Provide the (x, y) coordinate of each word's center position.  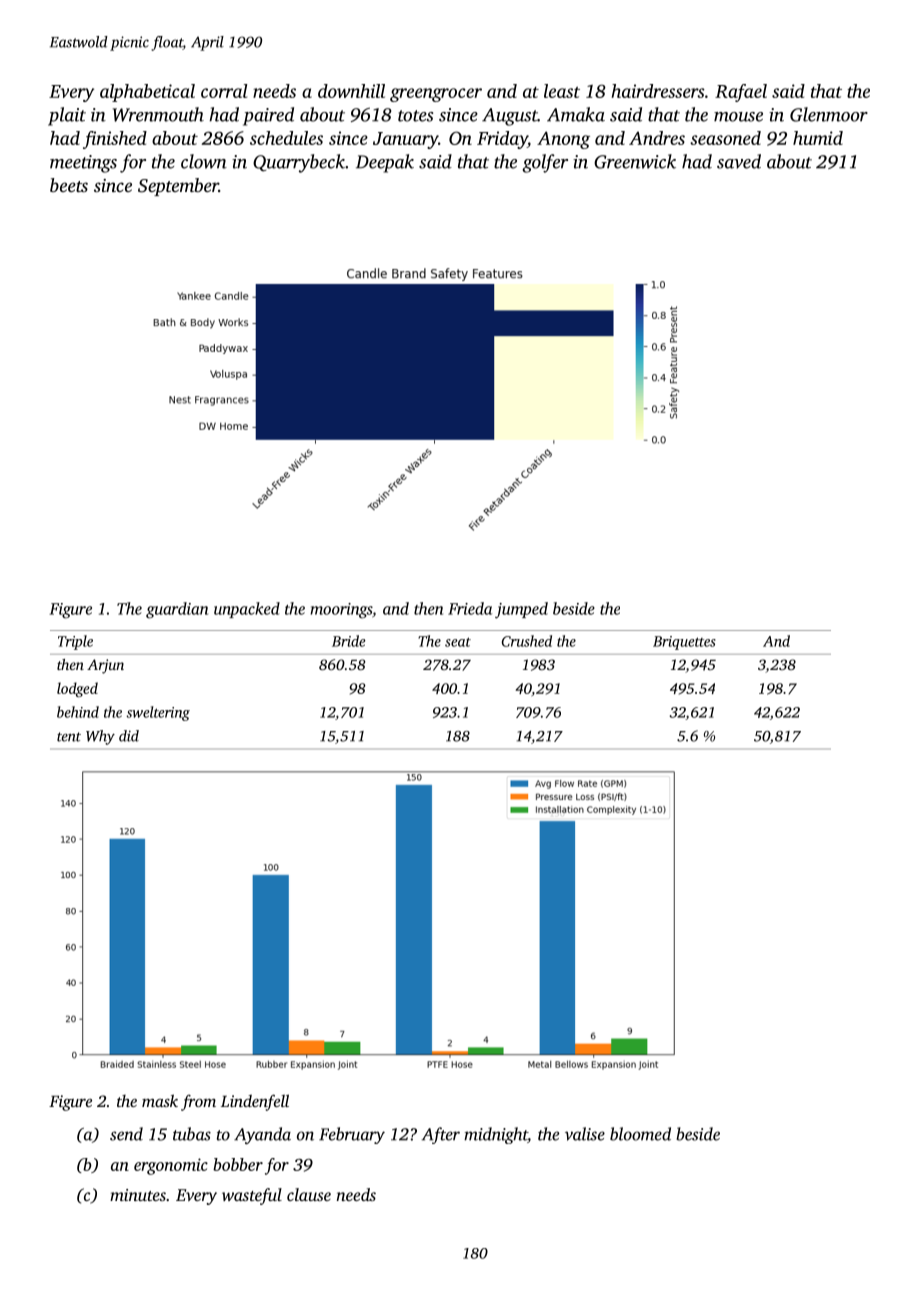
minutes (138, 1195)
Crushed (527, 641)
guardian (177, 610)
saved (739, 161)
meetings (83, 164)
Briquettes (684, 643)
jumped (521, 610)
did (129, 736)
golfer (545, 163)
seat (458, 642)
